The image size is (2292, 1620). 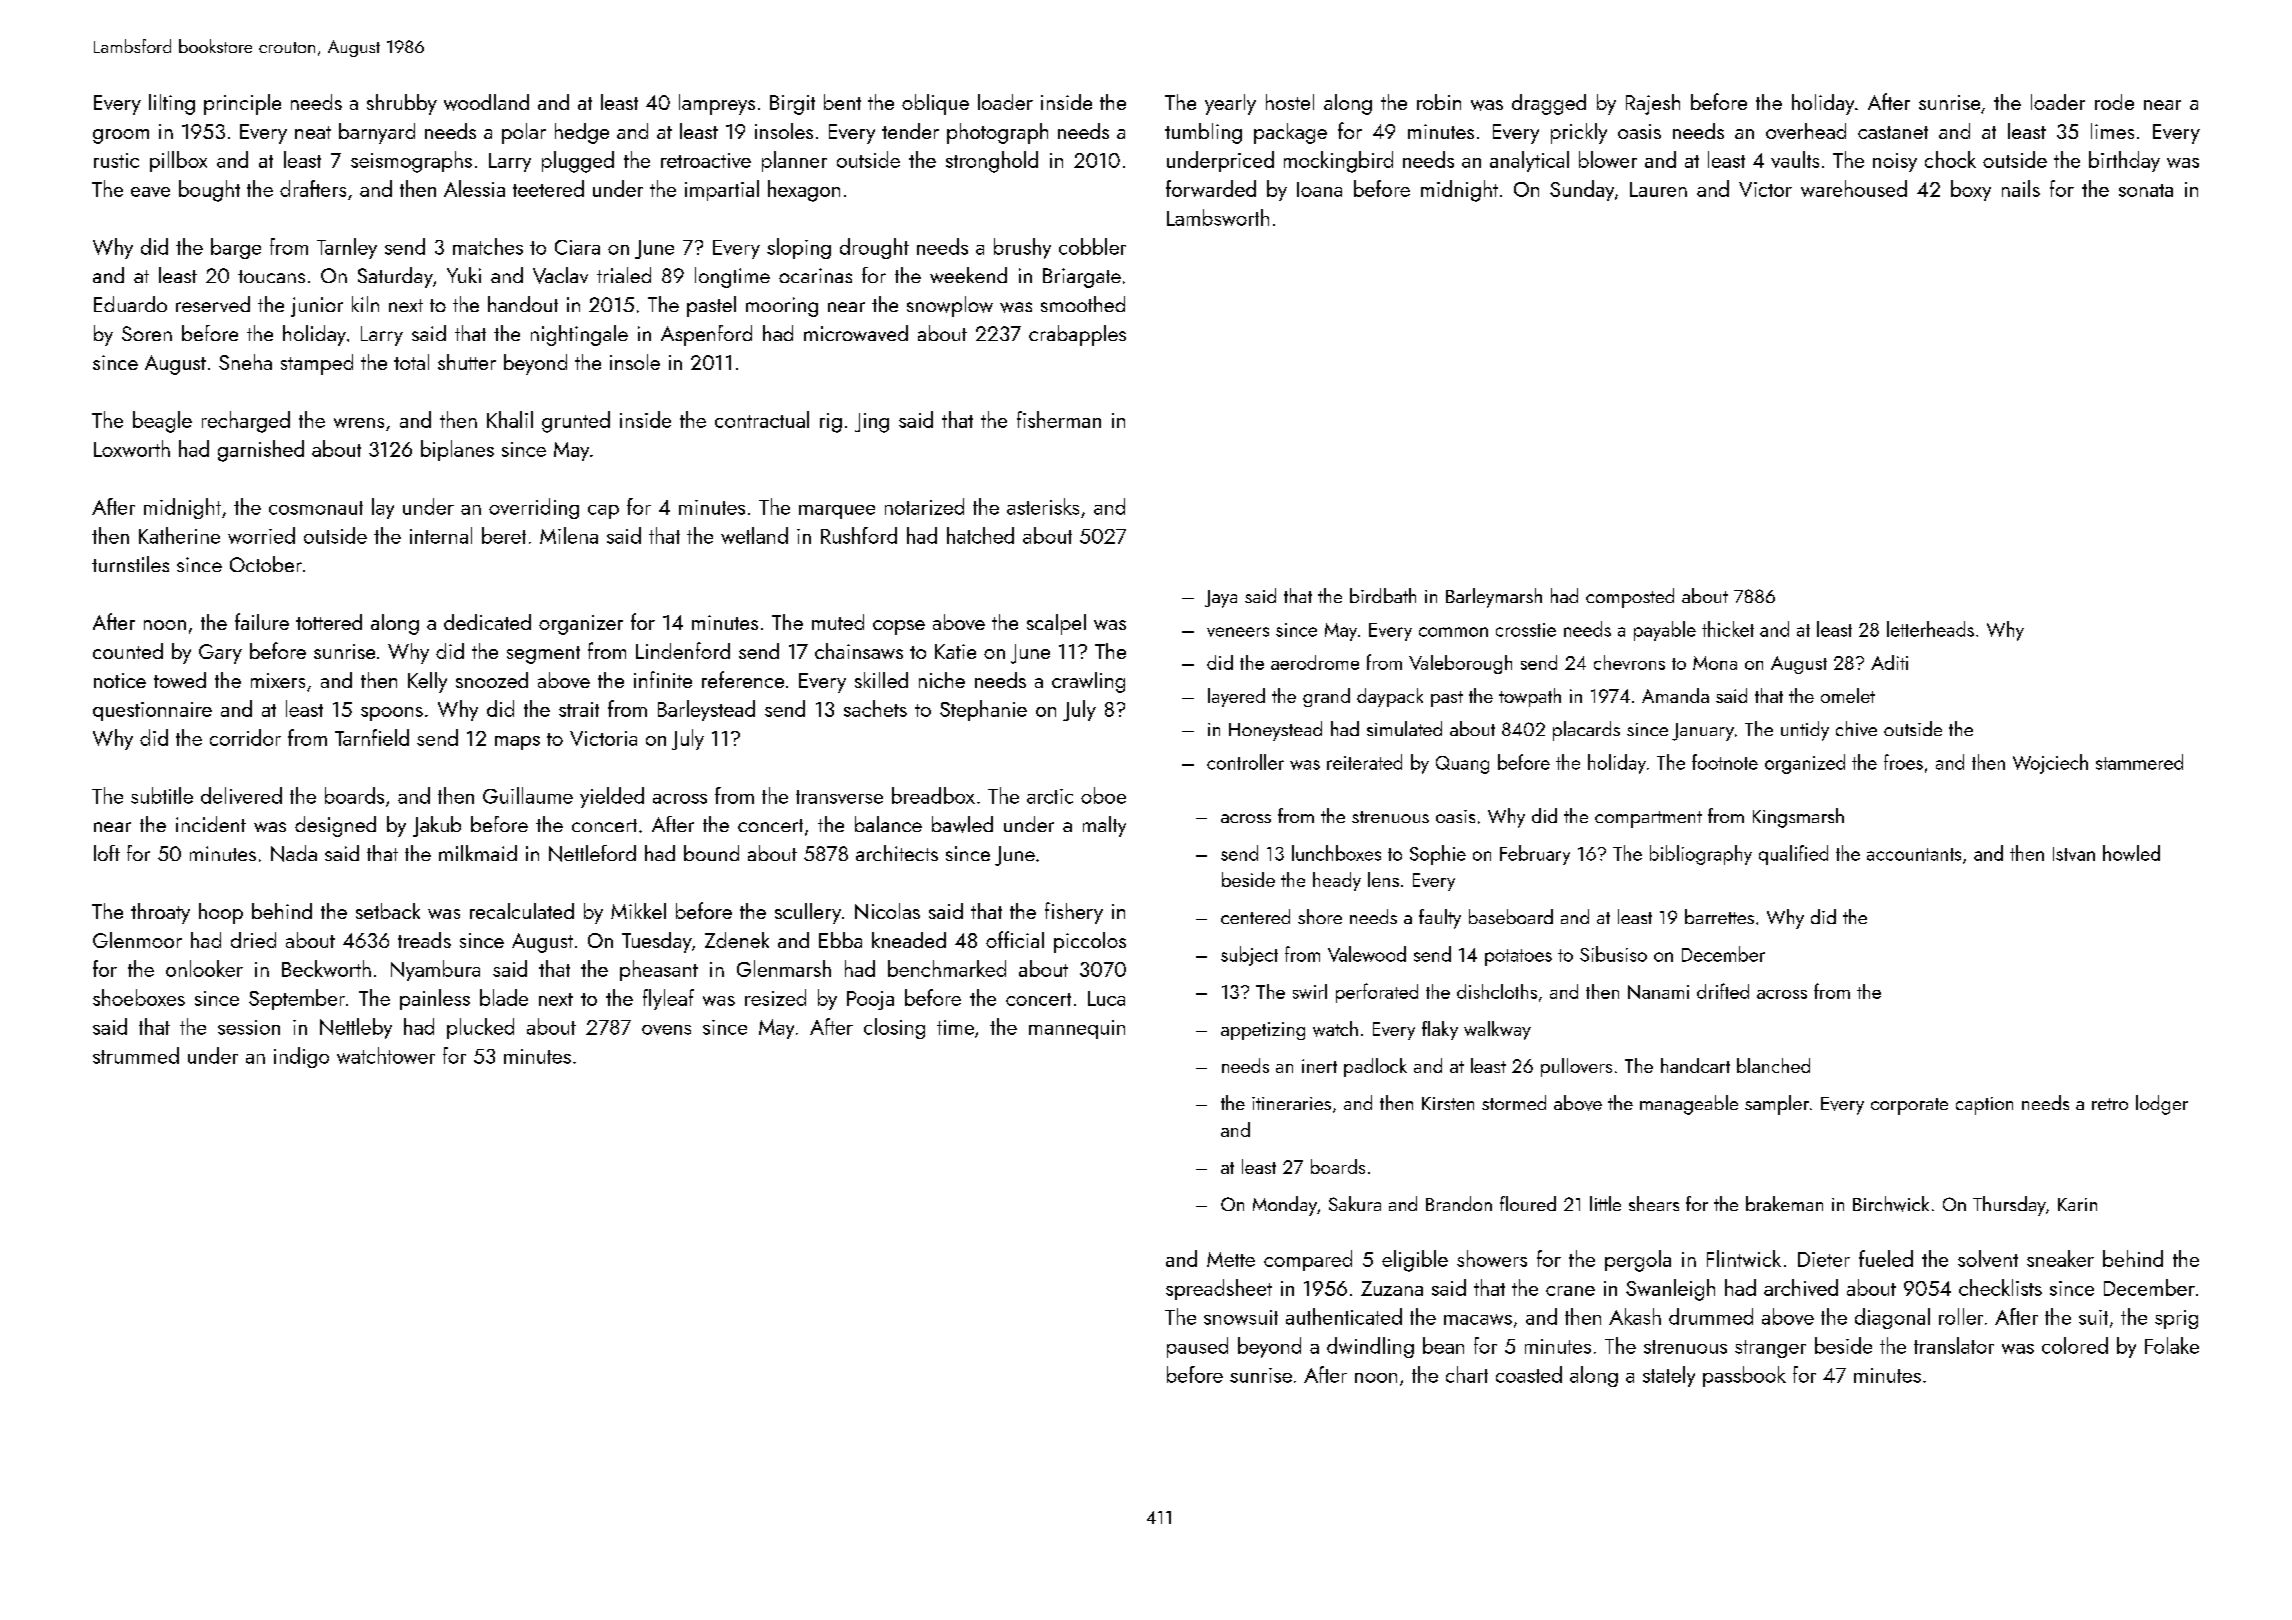 I want to click on overriding, so click(x=534, y=508).
